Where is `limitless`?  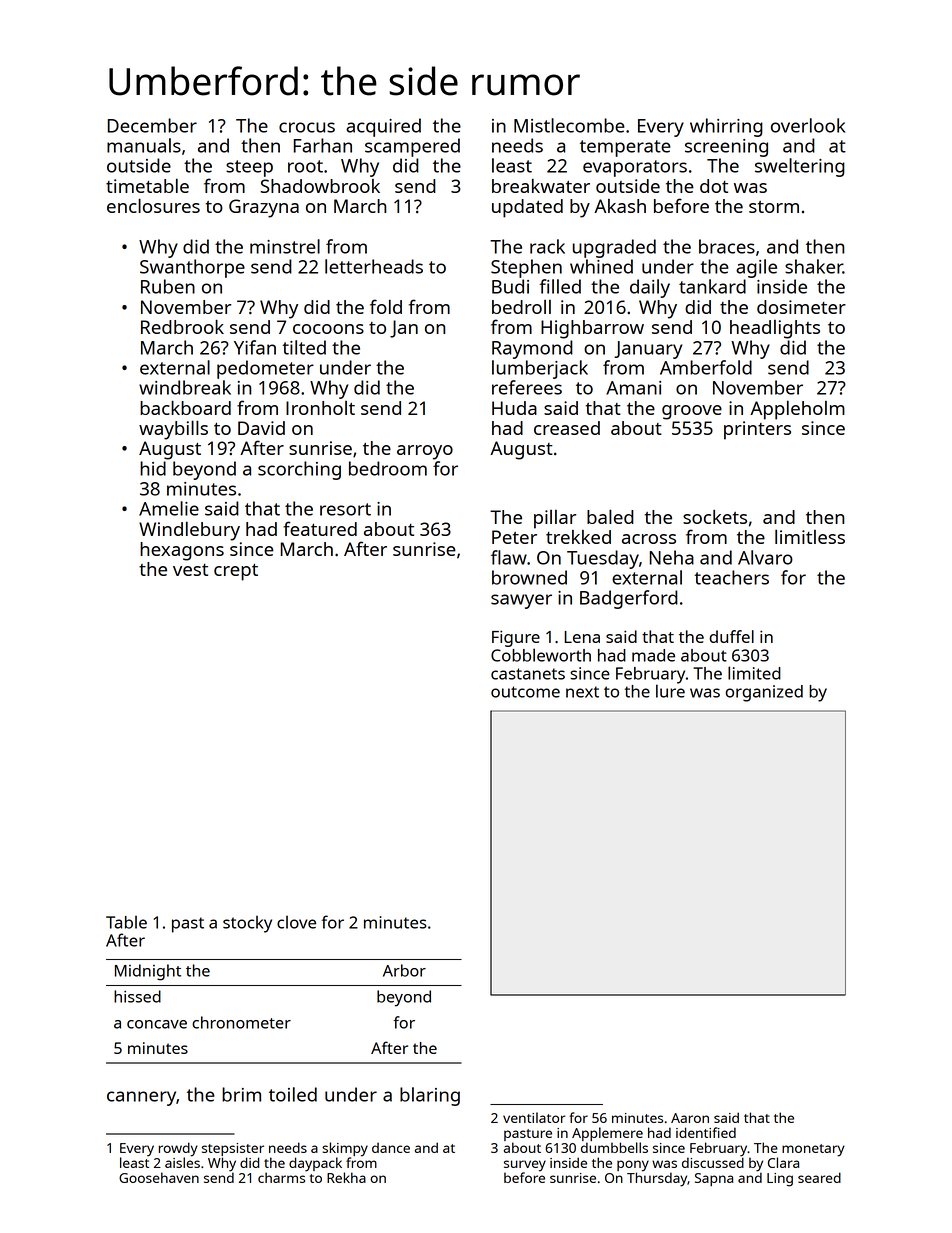
limitless is located at coordinates (810, 537).
